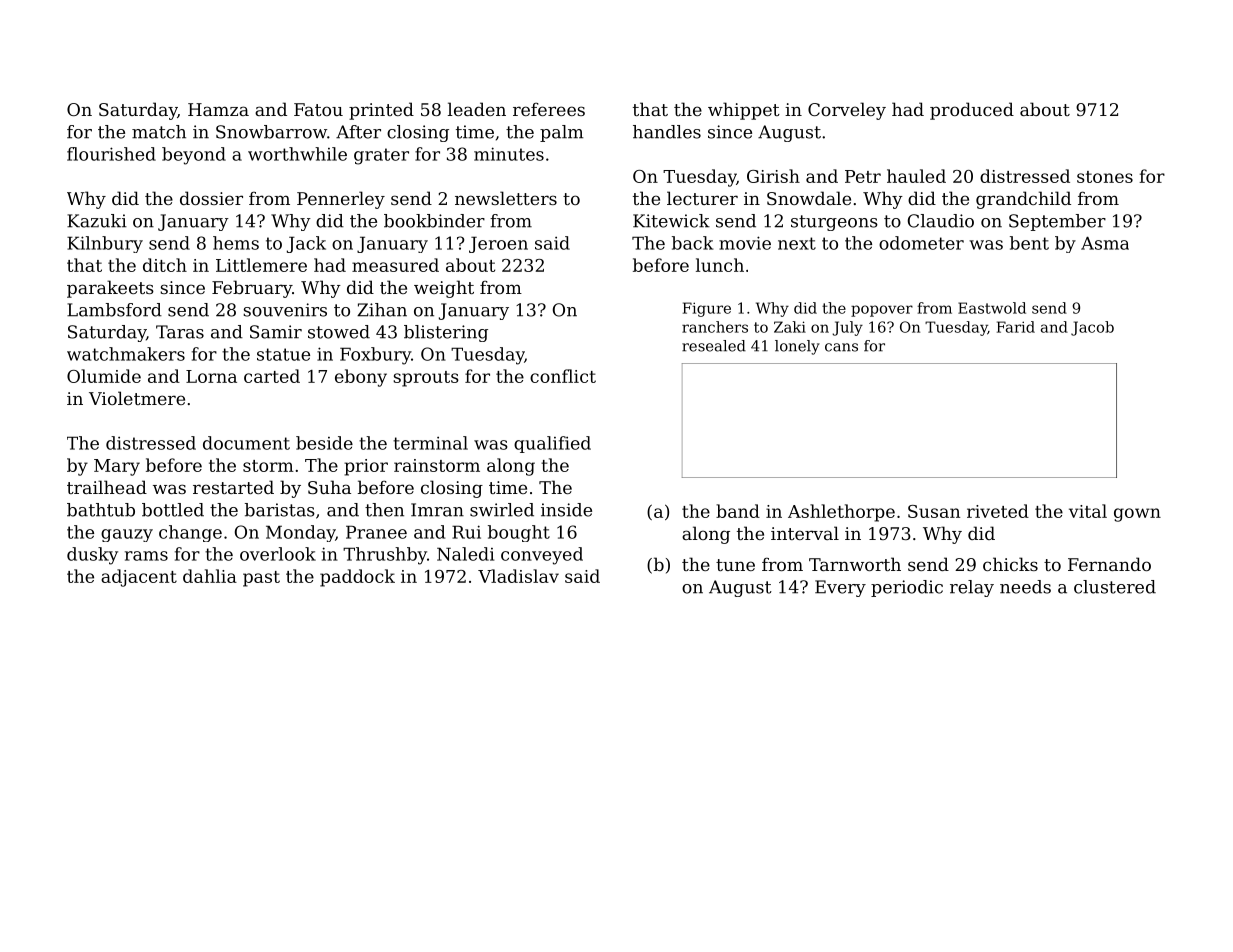  Describe the element at coordinates (744, 111) in the screenshot. I see `whippet` at that location.
